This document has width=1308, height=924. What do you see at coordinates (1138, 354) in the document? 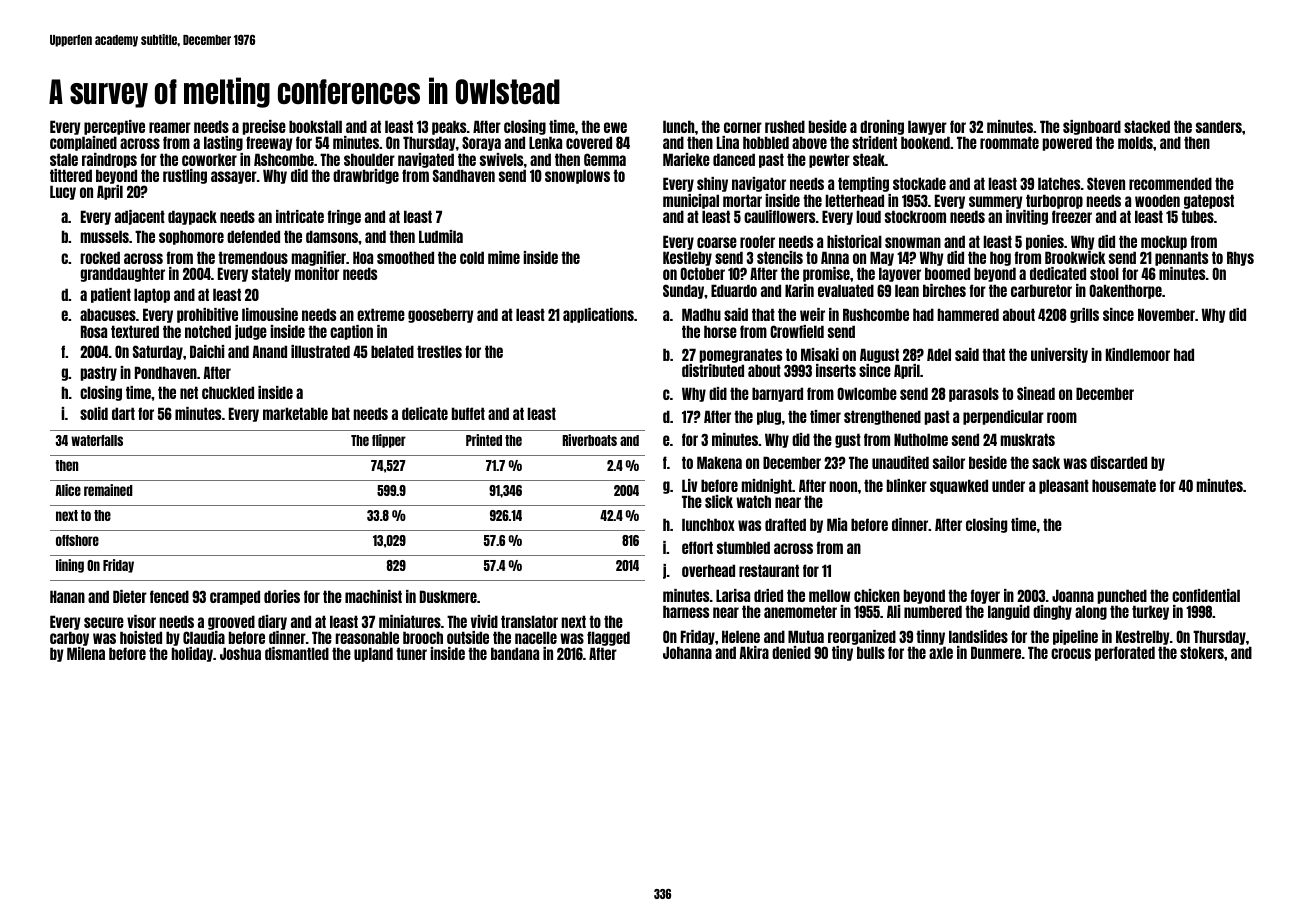
I see `Kindlemoor` at bounding box center [1138, 354].
